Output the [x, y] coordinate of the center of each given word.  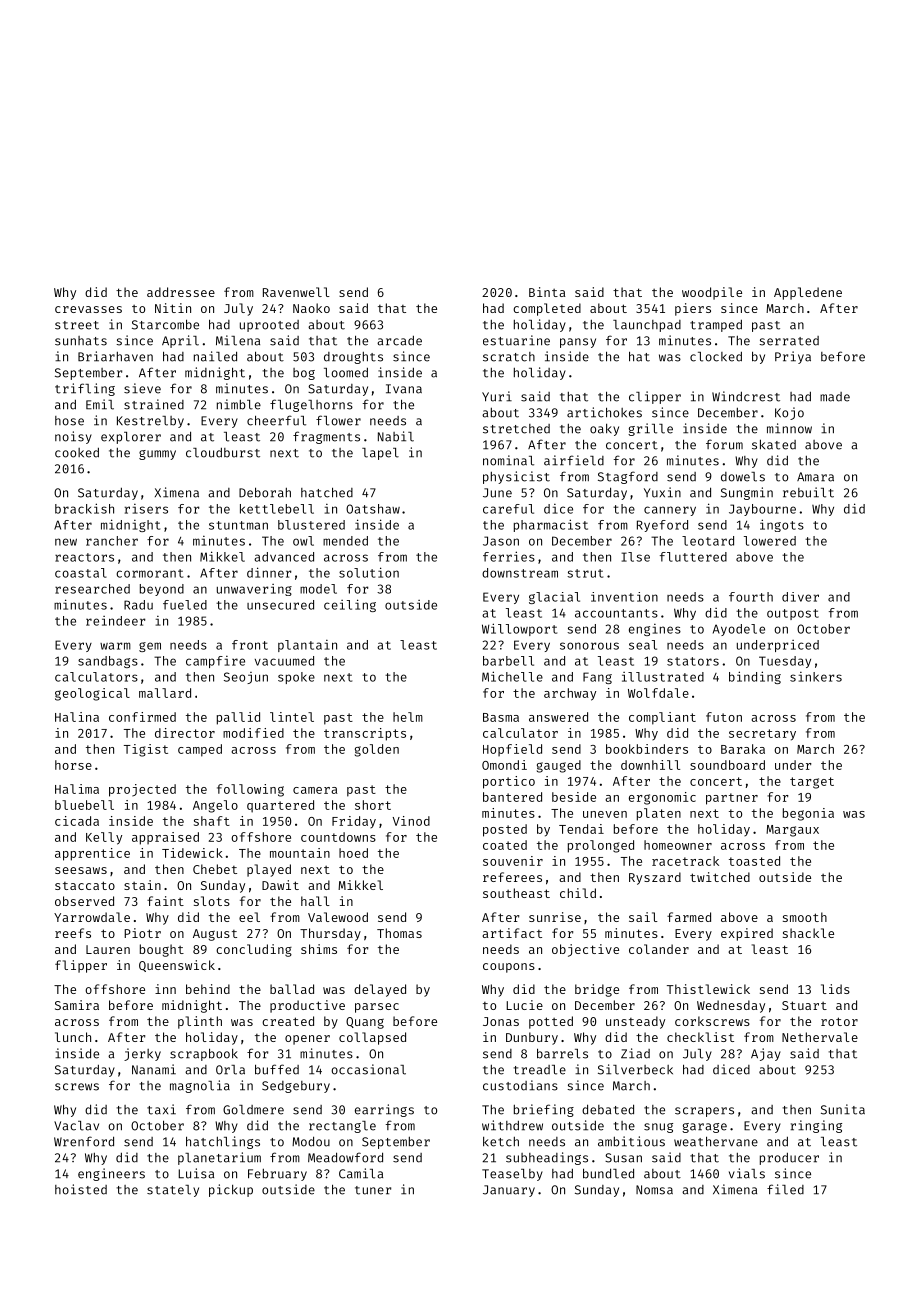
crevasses [88, 309]
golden [377, 750]
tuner [373, 1190]
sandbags [108, 662]
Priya [793, 357]
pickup [231, 1190]
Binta [547, 292]
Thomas [399, 933]
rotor [839, 1021]
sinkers [816, 677]
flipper [81, 966]
